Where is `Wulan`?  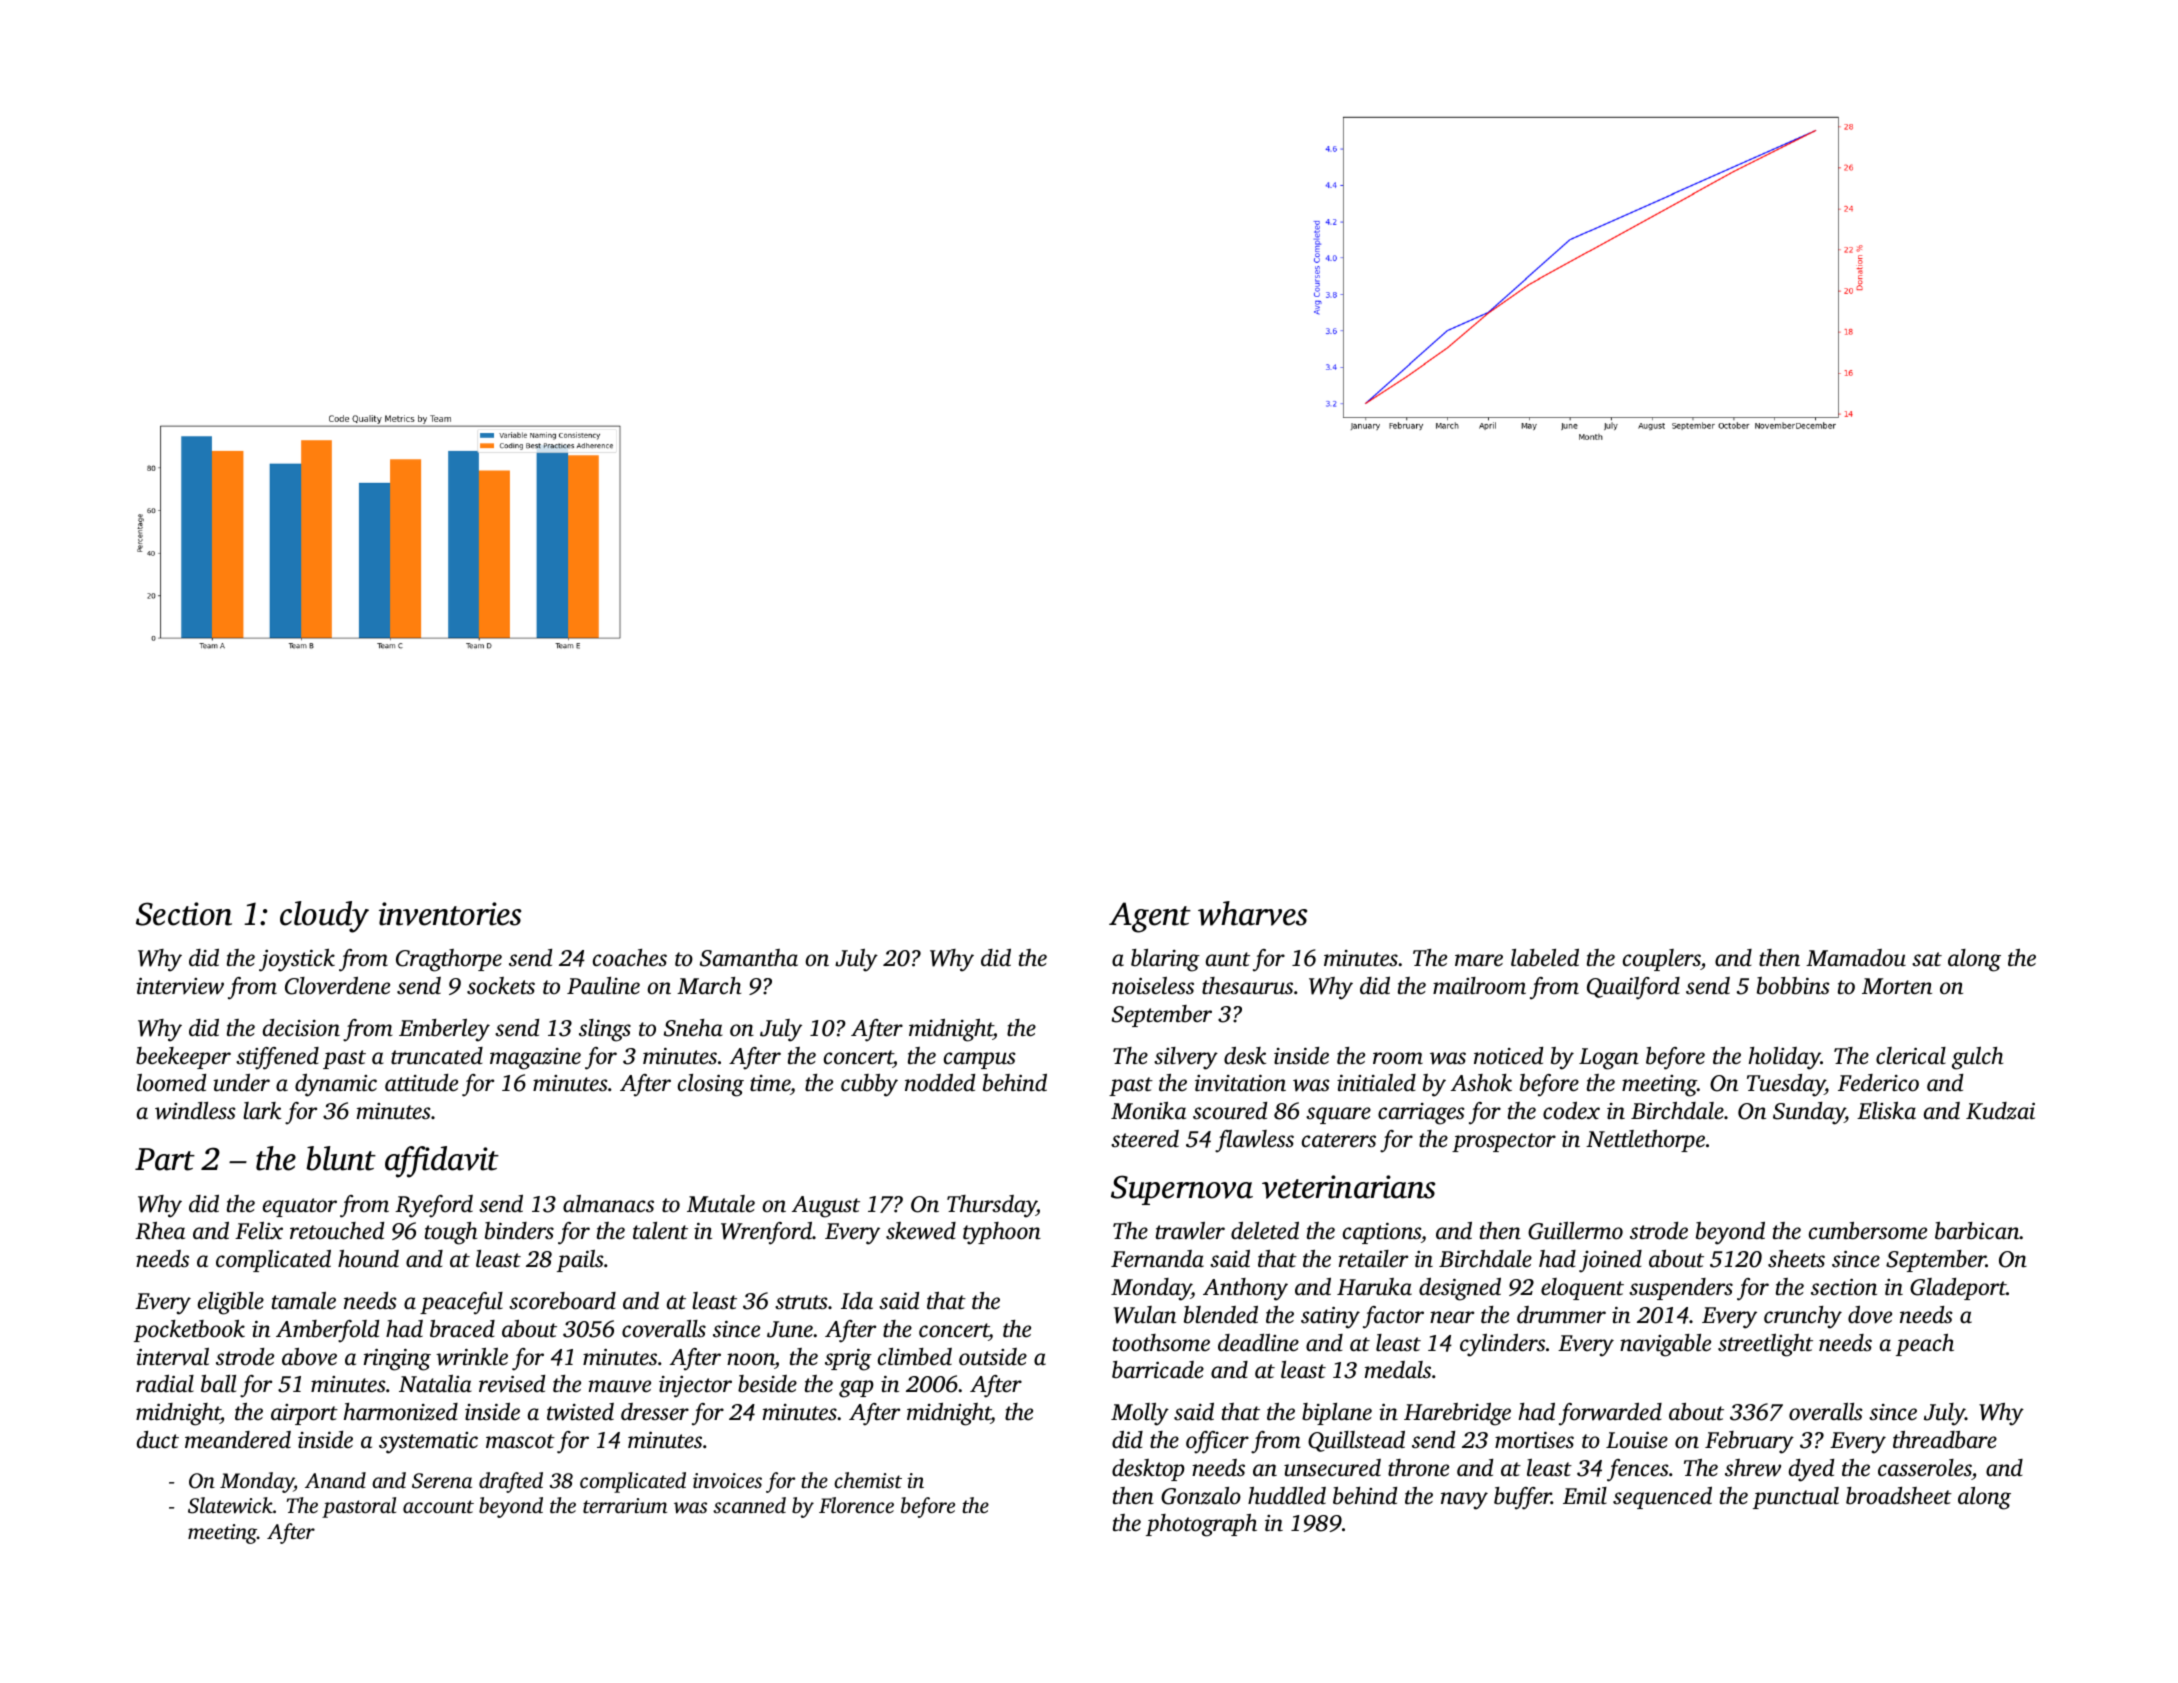
Wulan is located at coordinates (1145, 1315).
